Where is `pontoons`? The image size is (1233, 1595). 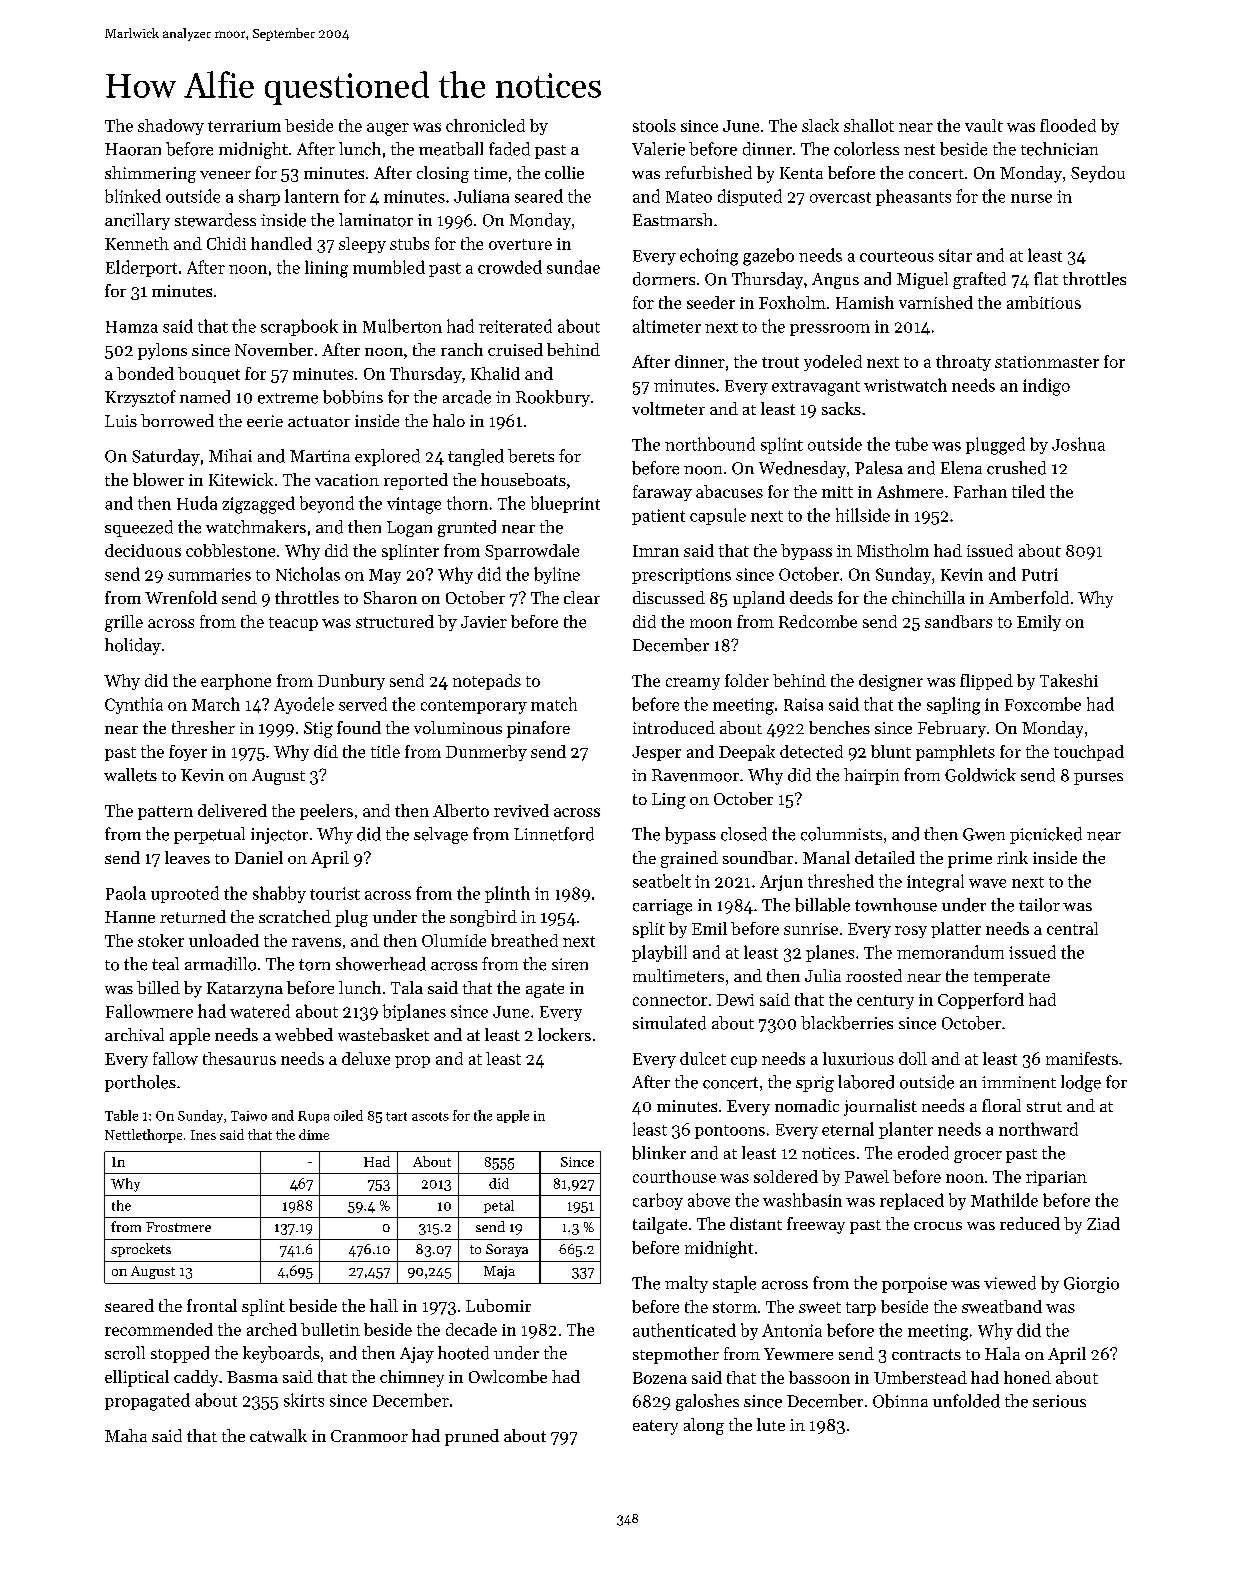
pontoons is located at coordinates (730, 1132).
